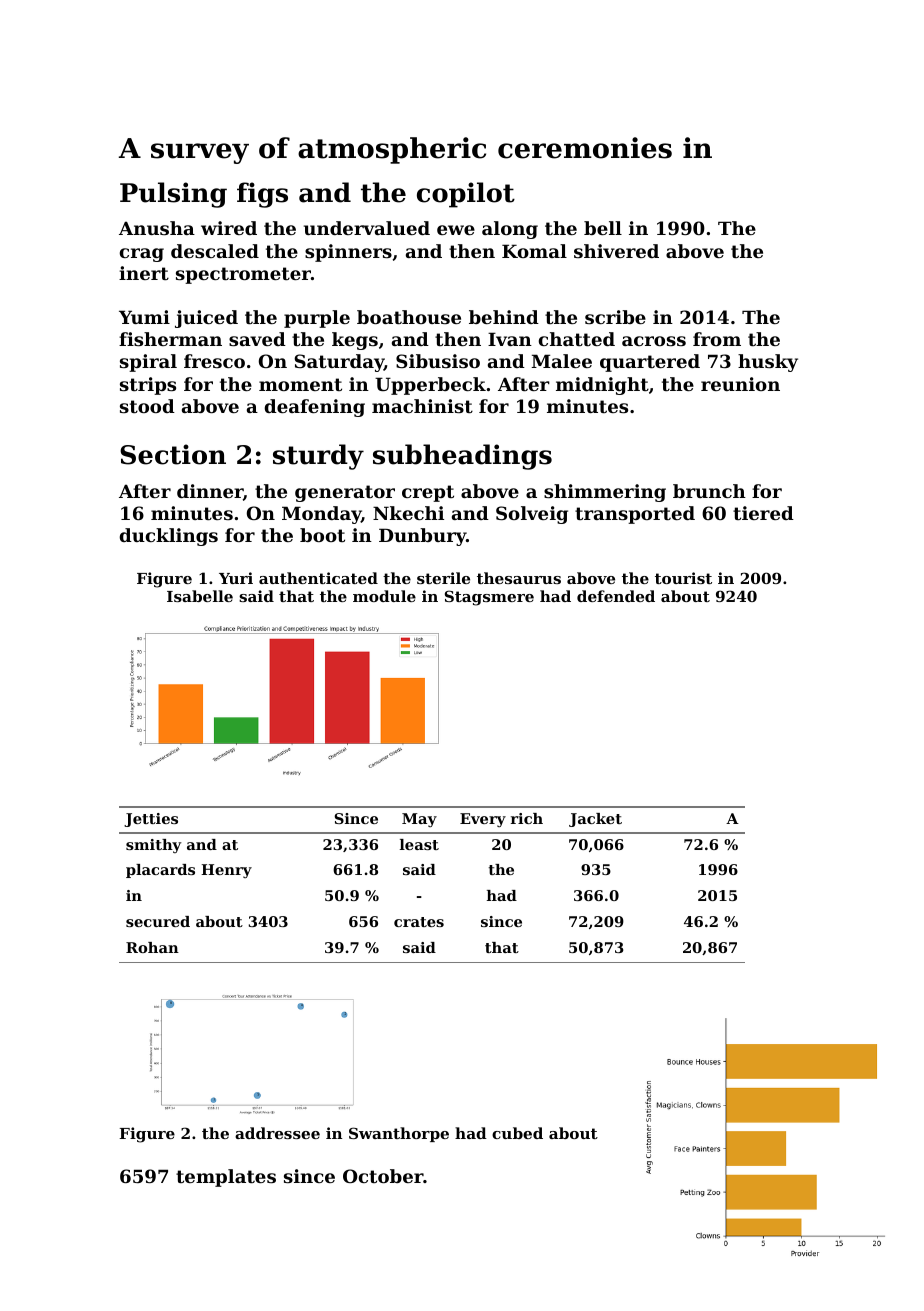 The width and height of the screenshot is (924, 1311). Describe the element at coordinates (236, 578) in the screenshot. I see `Yuri` at that location.
